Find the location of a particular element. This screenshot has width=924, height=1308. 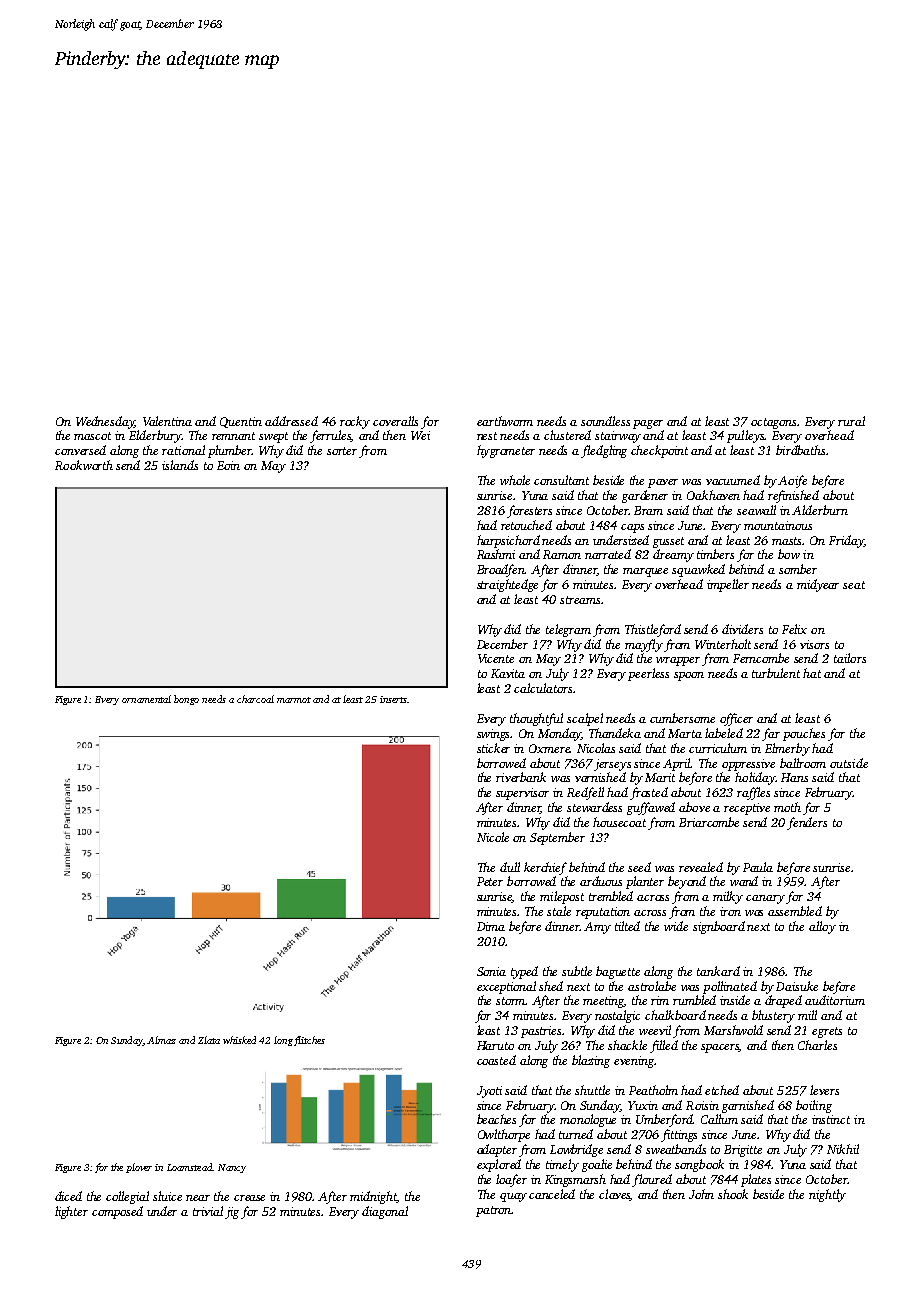

bongo is located at coordinates (186, 700).
